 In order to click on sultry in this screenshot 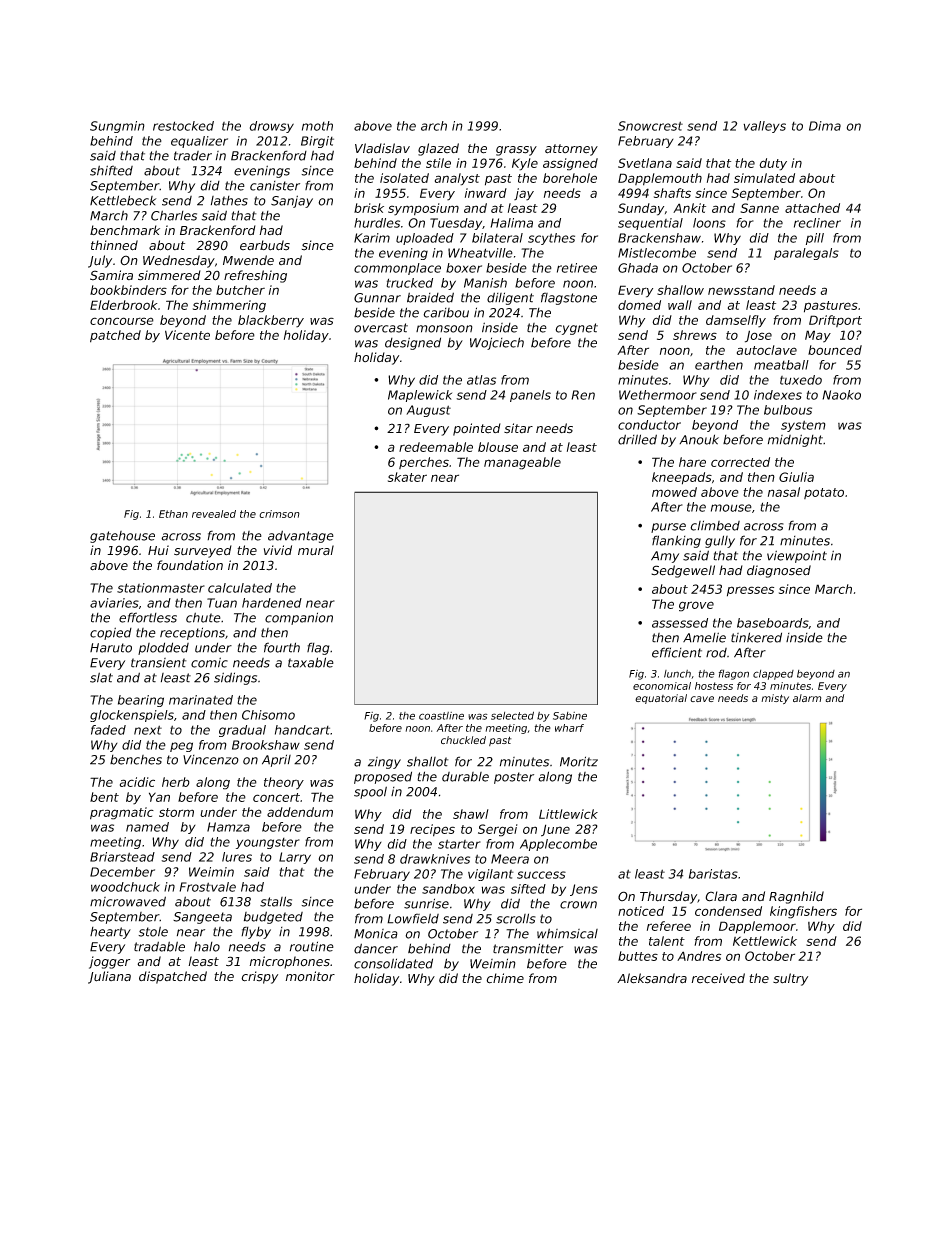, I will do `click(790, 979)`.
